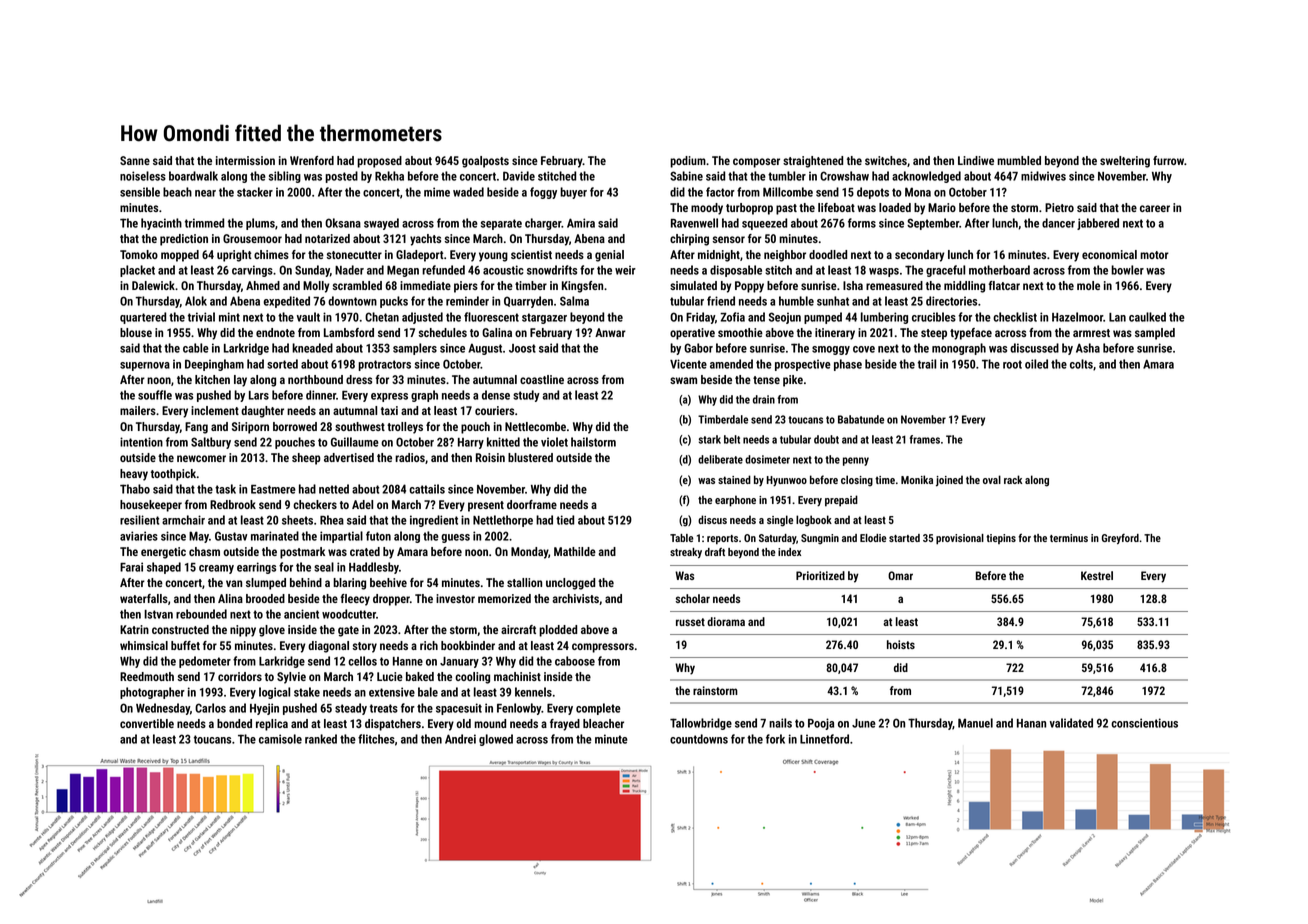 The width and height of the screenshot is (1308, 924). I want to click on Linnetford, so click(824, 739).
